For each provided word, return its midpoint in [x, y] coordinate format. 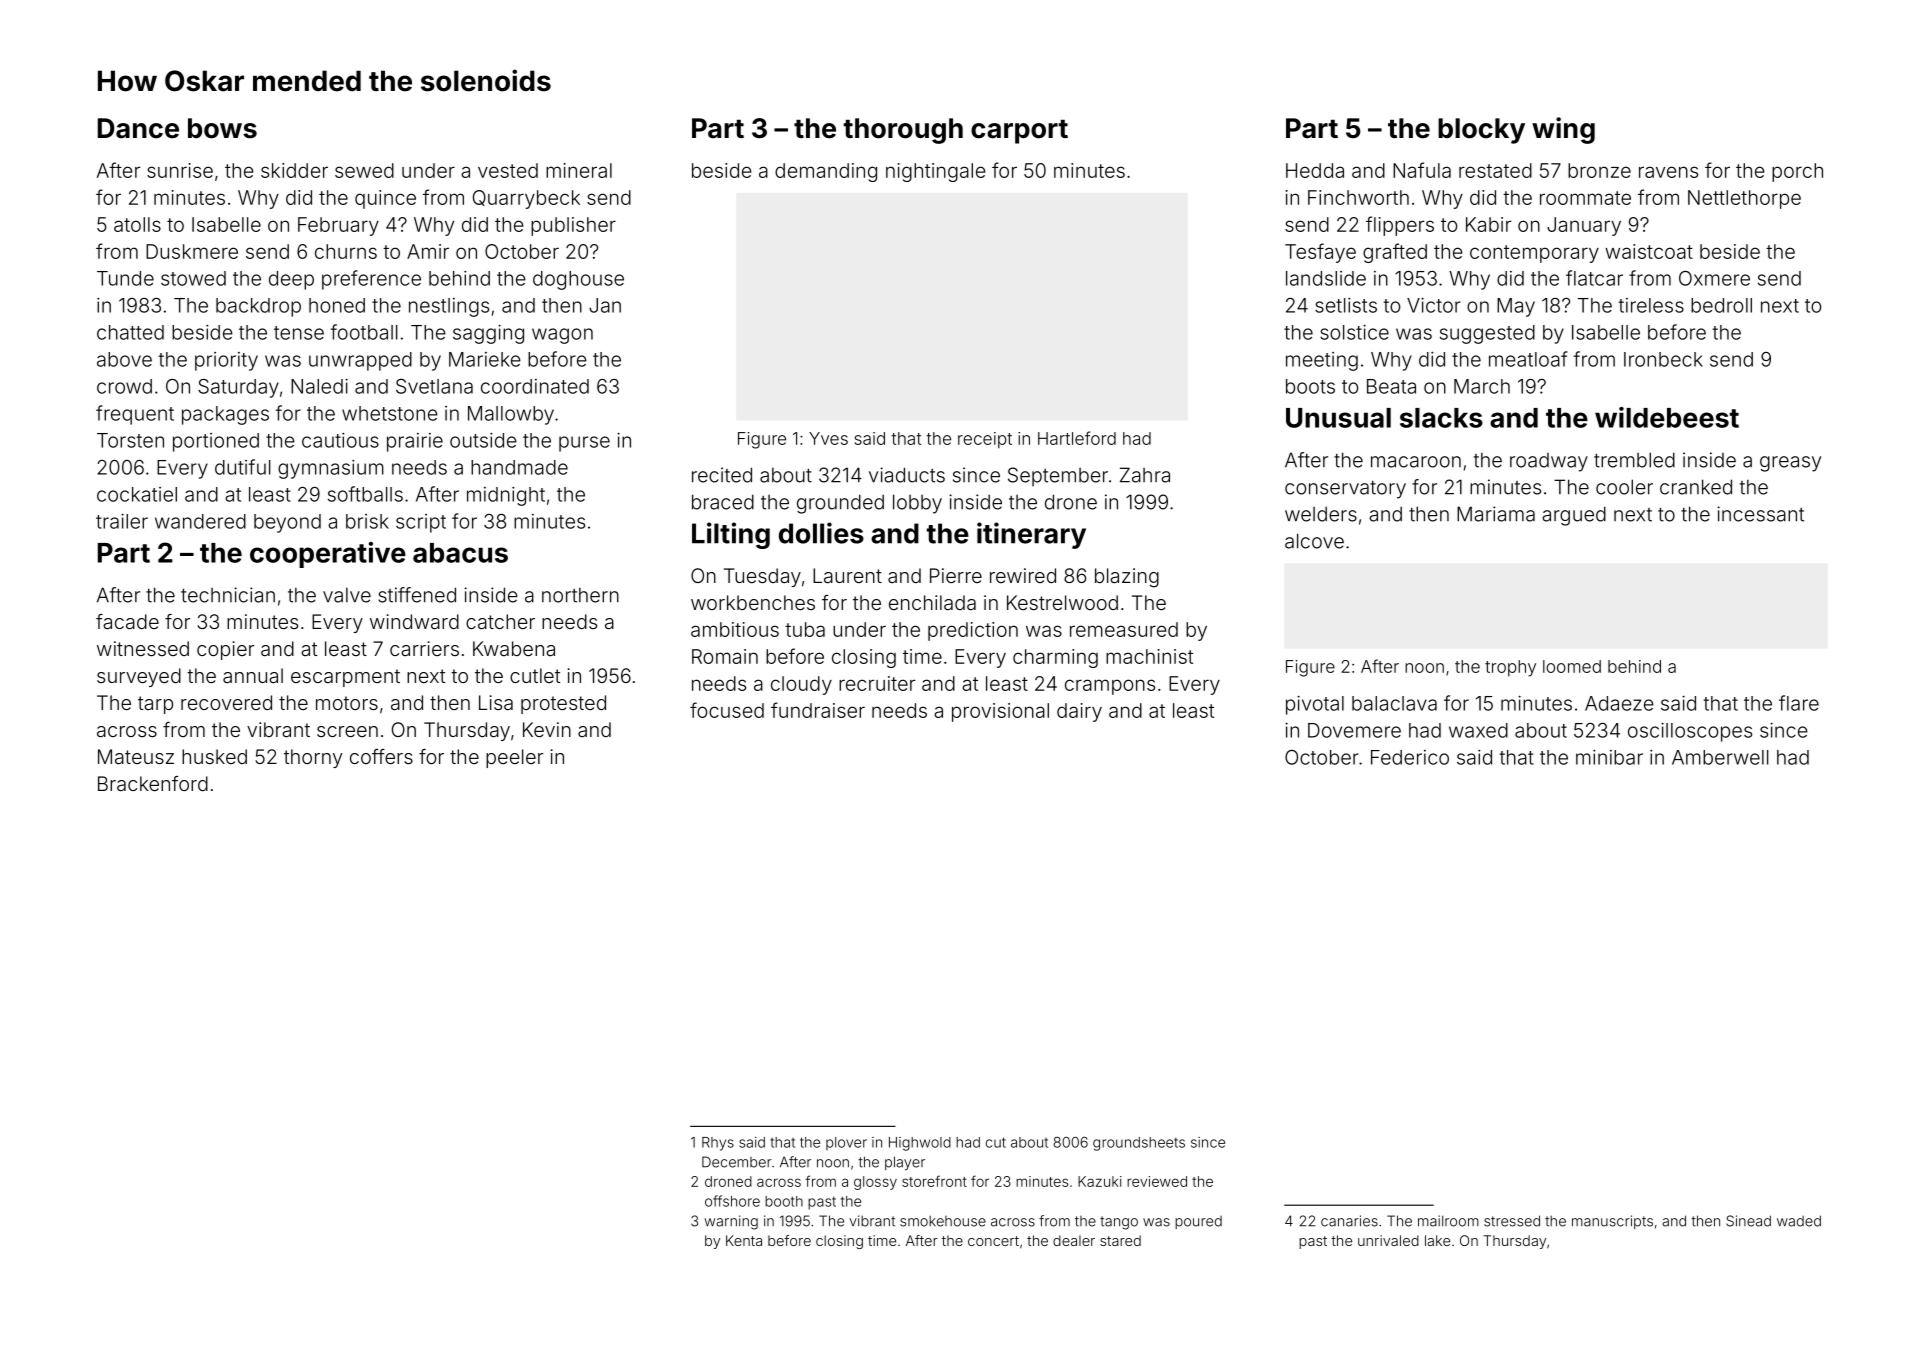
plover [846, 1144]
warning [731, 1222]
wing [1563, 130]
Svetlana [434, 386]
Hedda [1315, 170]
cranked [1696, 487]
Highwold [920, 1144]
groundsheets [1139, 1144]
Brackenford [153, 783]
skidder [294, 170]
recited [722, 475]
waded [1799, 1221]
